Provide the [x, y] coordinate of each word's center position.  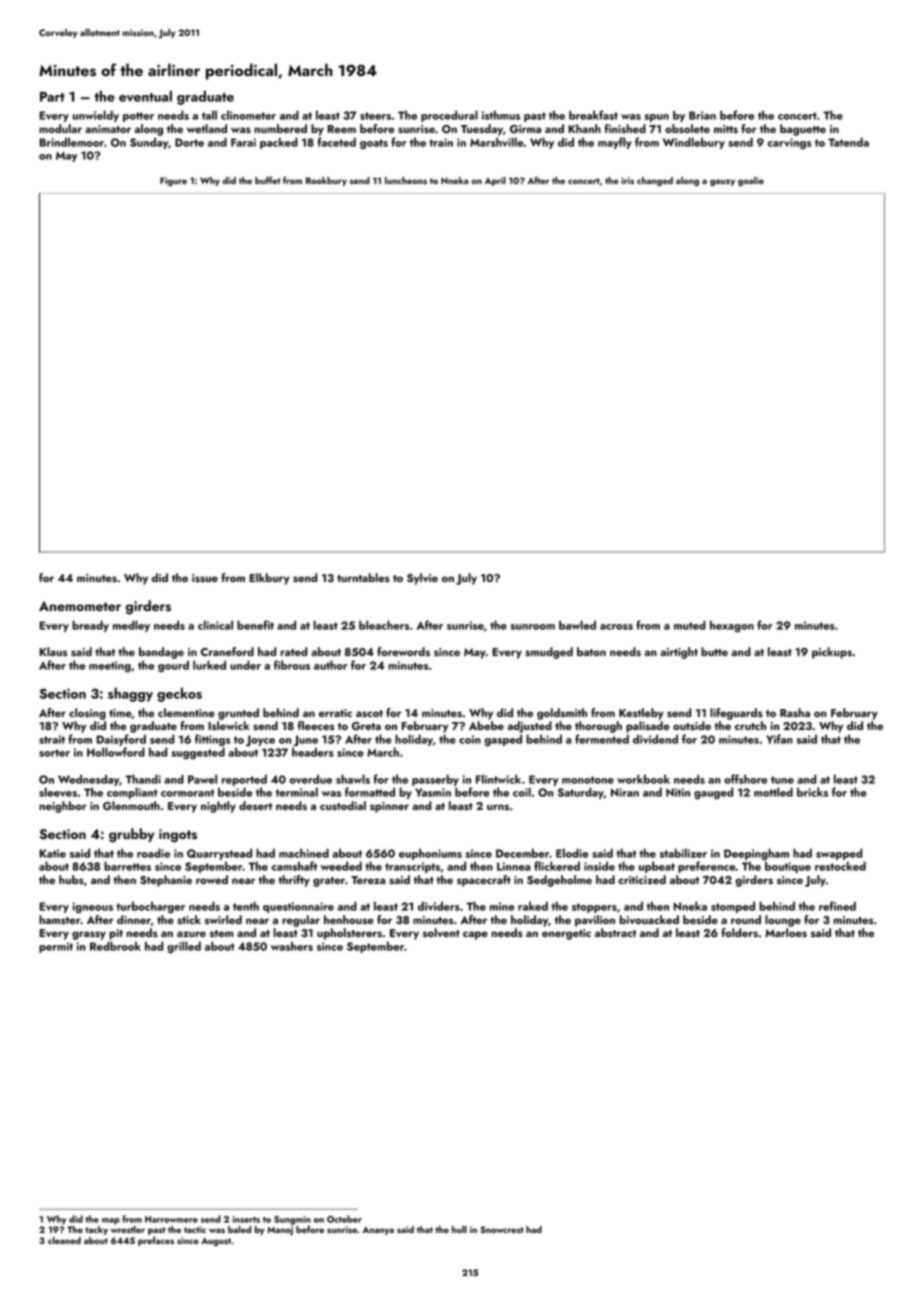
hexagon [732, 626]
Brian [702, 115]
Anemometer [80, 606]
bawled [577, 625]
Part [52, 97]
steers [375, 116]
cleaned [64, 1240]
